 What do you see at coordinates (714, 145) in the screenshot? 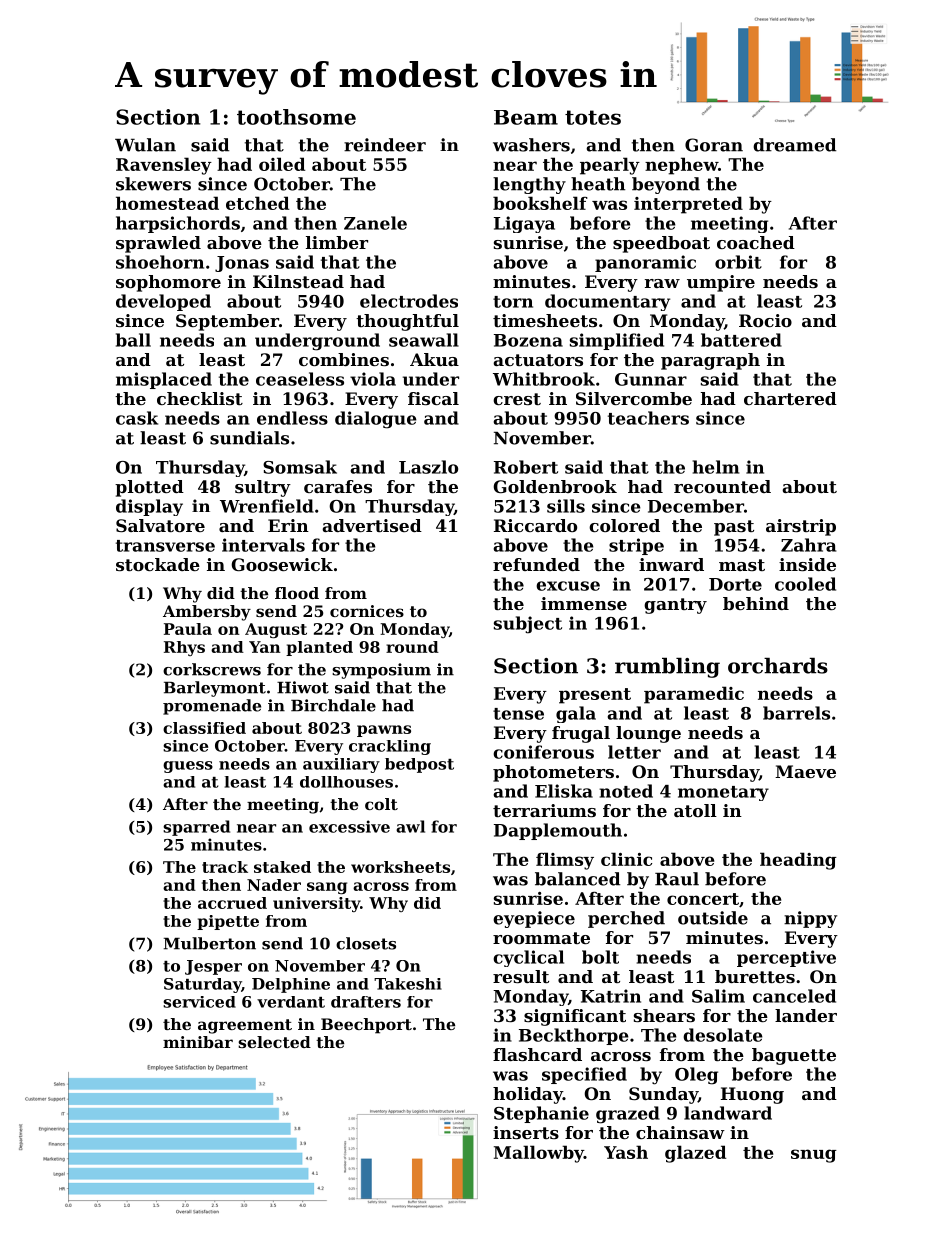
I see `Goran` at bounding box center [714, 145].
